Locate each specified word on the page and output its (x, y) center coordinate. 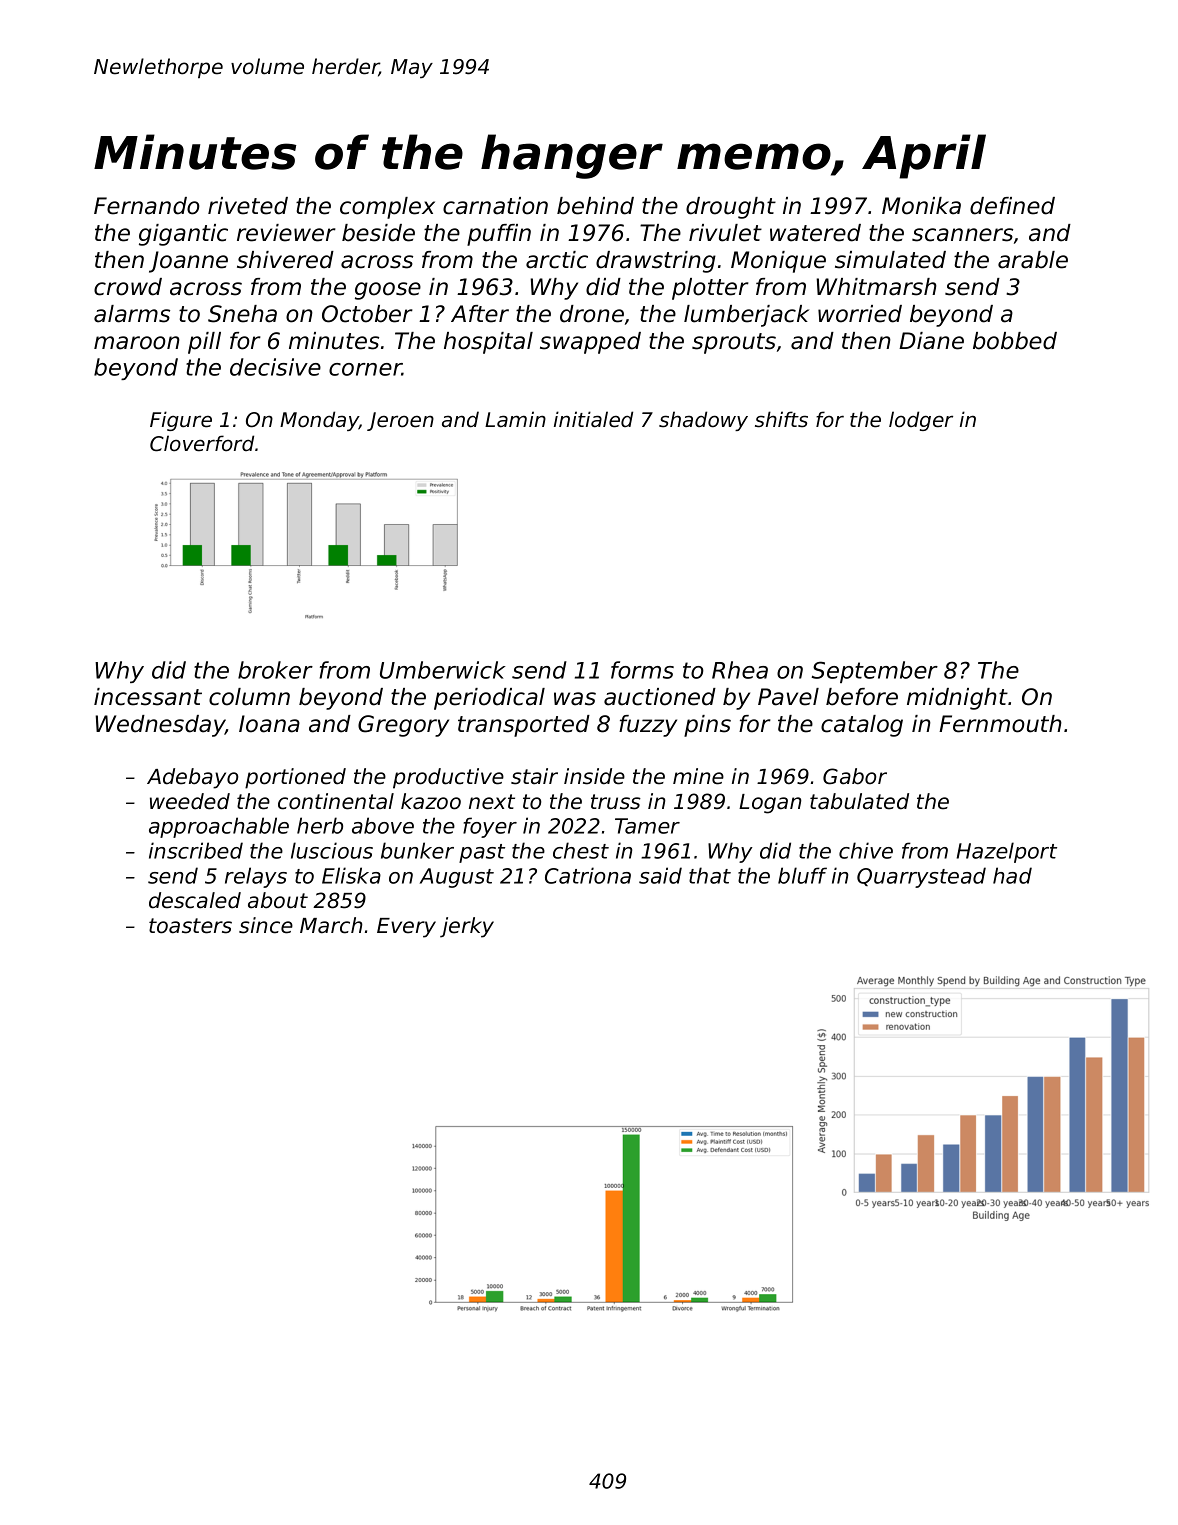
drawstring (656, 262)
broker (275, 670)
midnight (957, 699)
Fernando (147, 206)
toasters (190, 926)
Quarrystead (921, 877)
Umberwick (443, 670)
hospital (488, 343)
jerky (467, 927)
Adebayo (192, 778)
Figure (181, 421)
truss (616, 802)
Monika (921, 206)
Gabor (855, 776)
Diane (931, 341)
